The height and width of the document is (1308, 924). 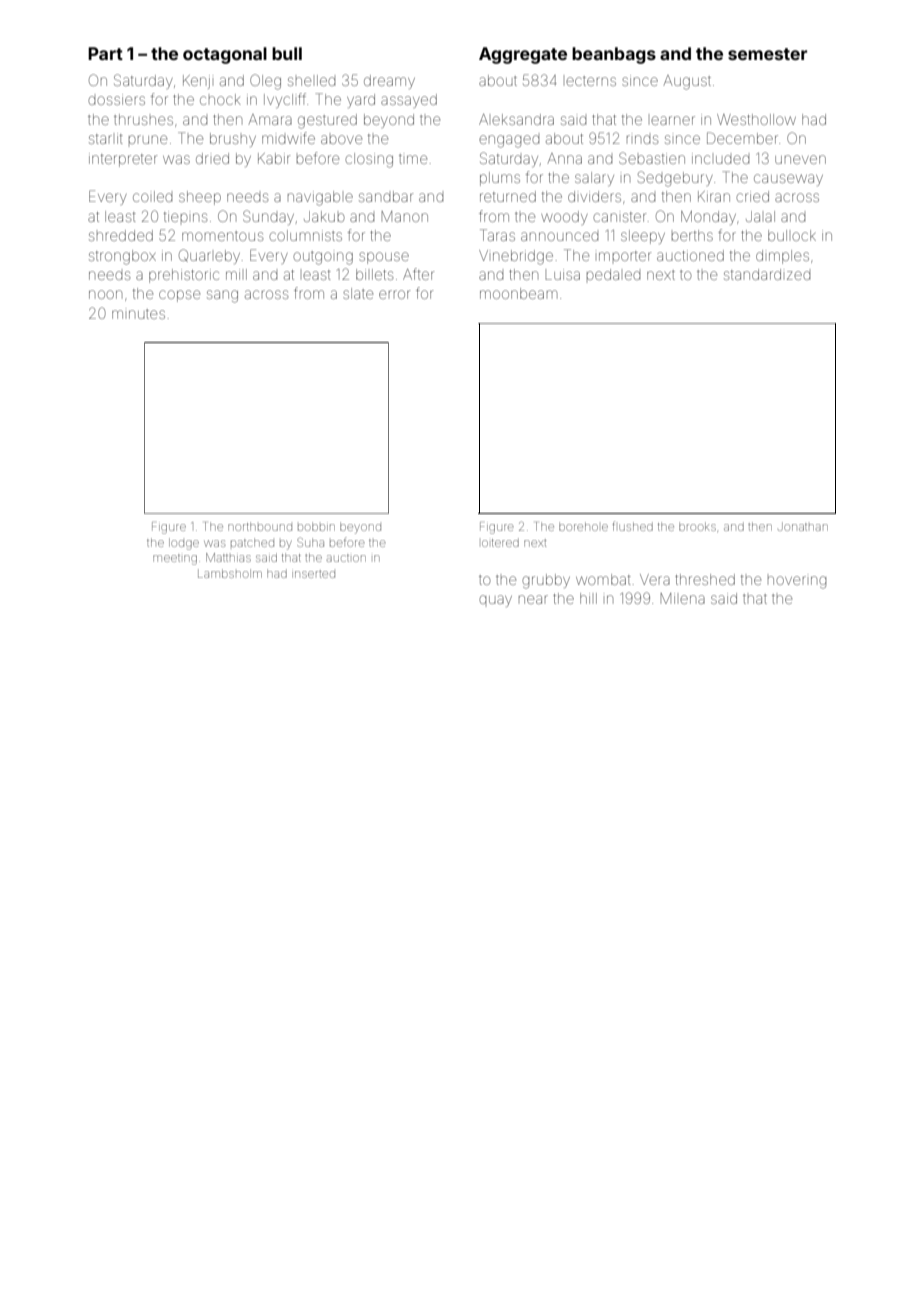 What do you see at coordinates (209, 256) in the document?
I see `Quarleby` at bounding box center [209, 256].
